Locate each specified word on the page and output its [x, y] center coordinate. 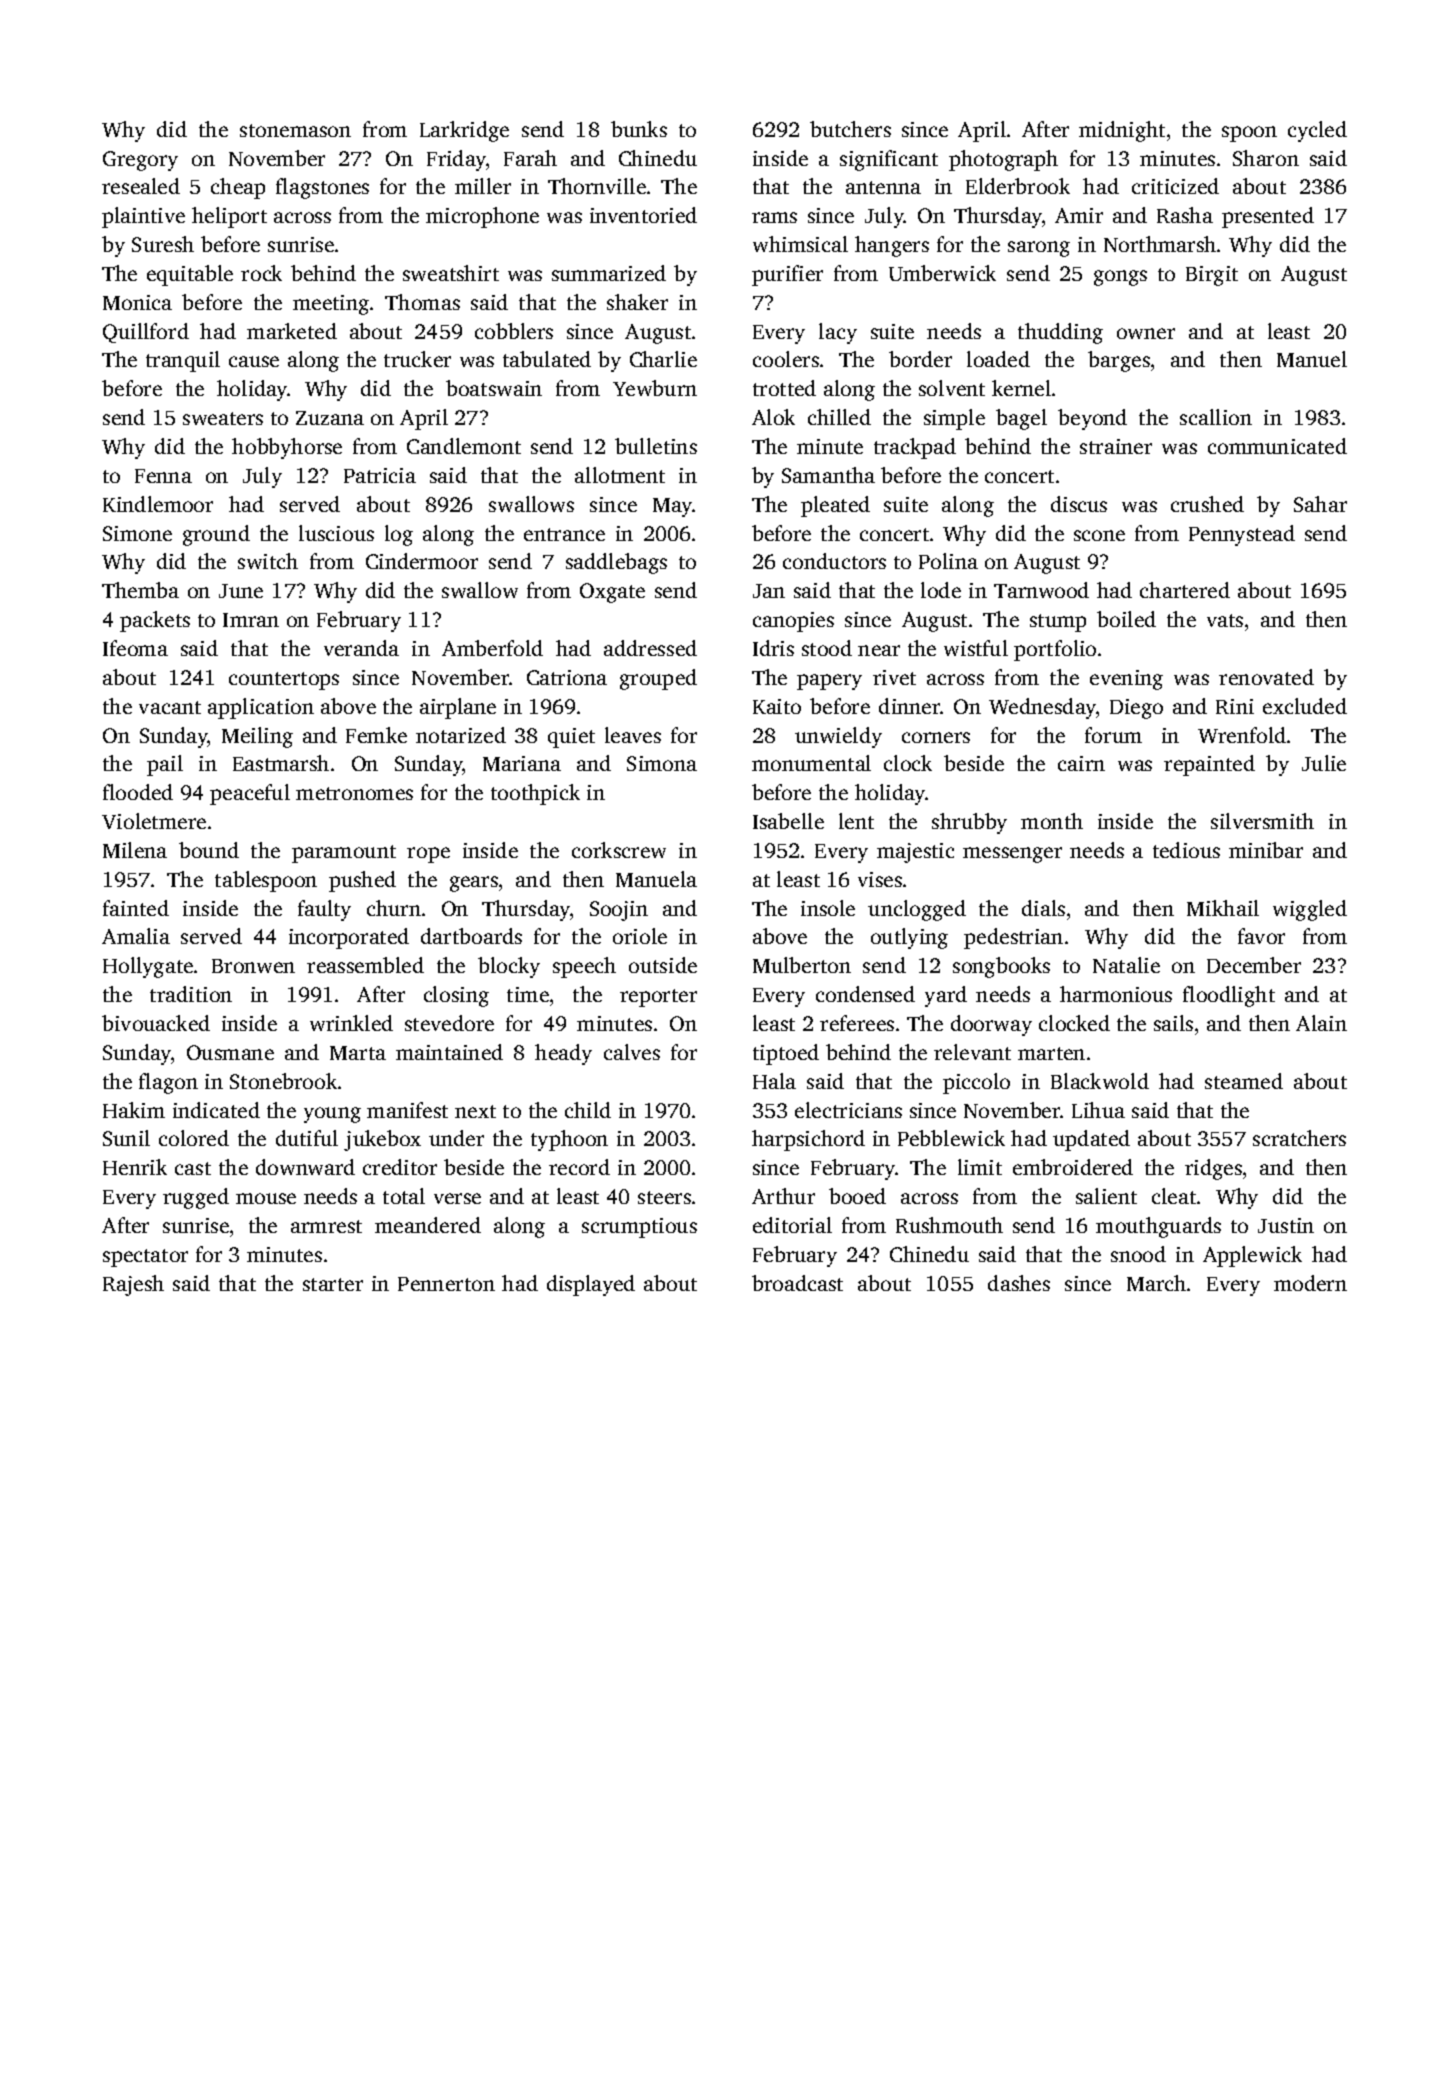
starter [333, 1284]
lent [856, 821]
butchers [850, 129]
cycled [1317, 131]
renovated [1266, 677]
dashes [1019, 1283]
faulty [324, 910]
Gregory [140, 161]
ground [216, 535]
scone [1099, 535]
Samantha [828, 475]
